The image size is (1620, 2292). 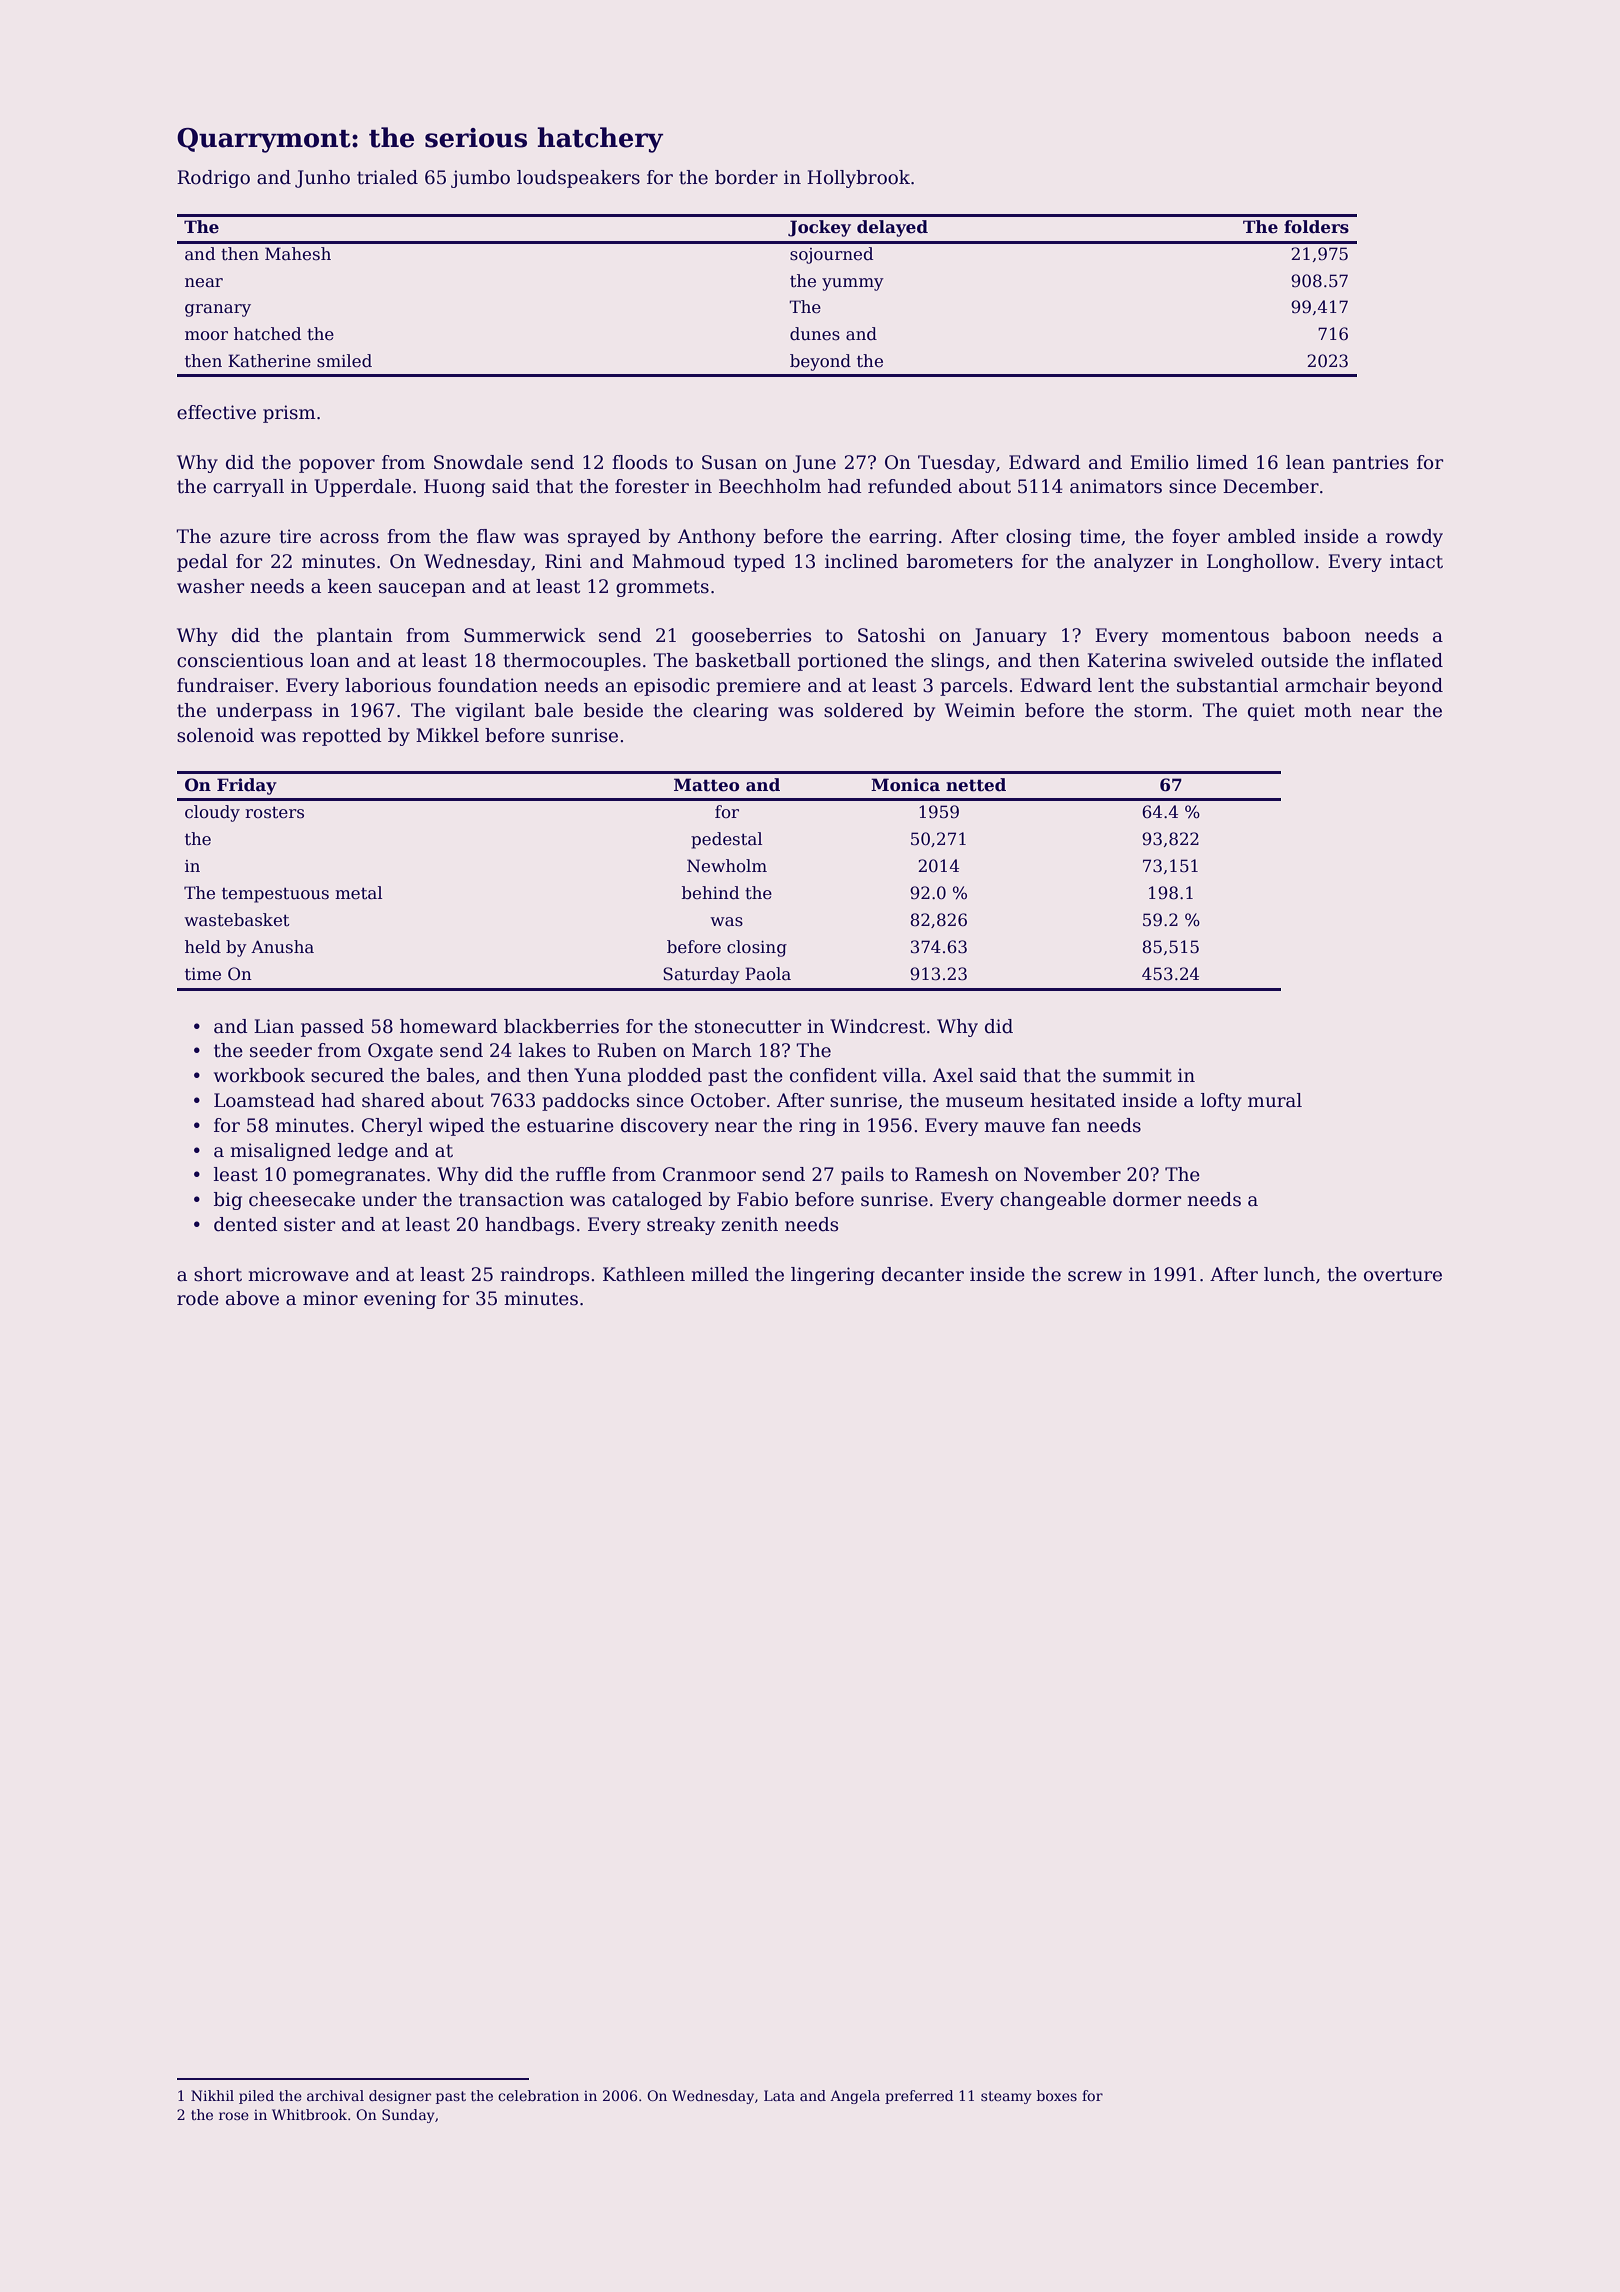 I want to click on folders, so click(x=1316, y=227).
